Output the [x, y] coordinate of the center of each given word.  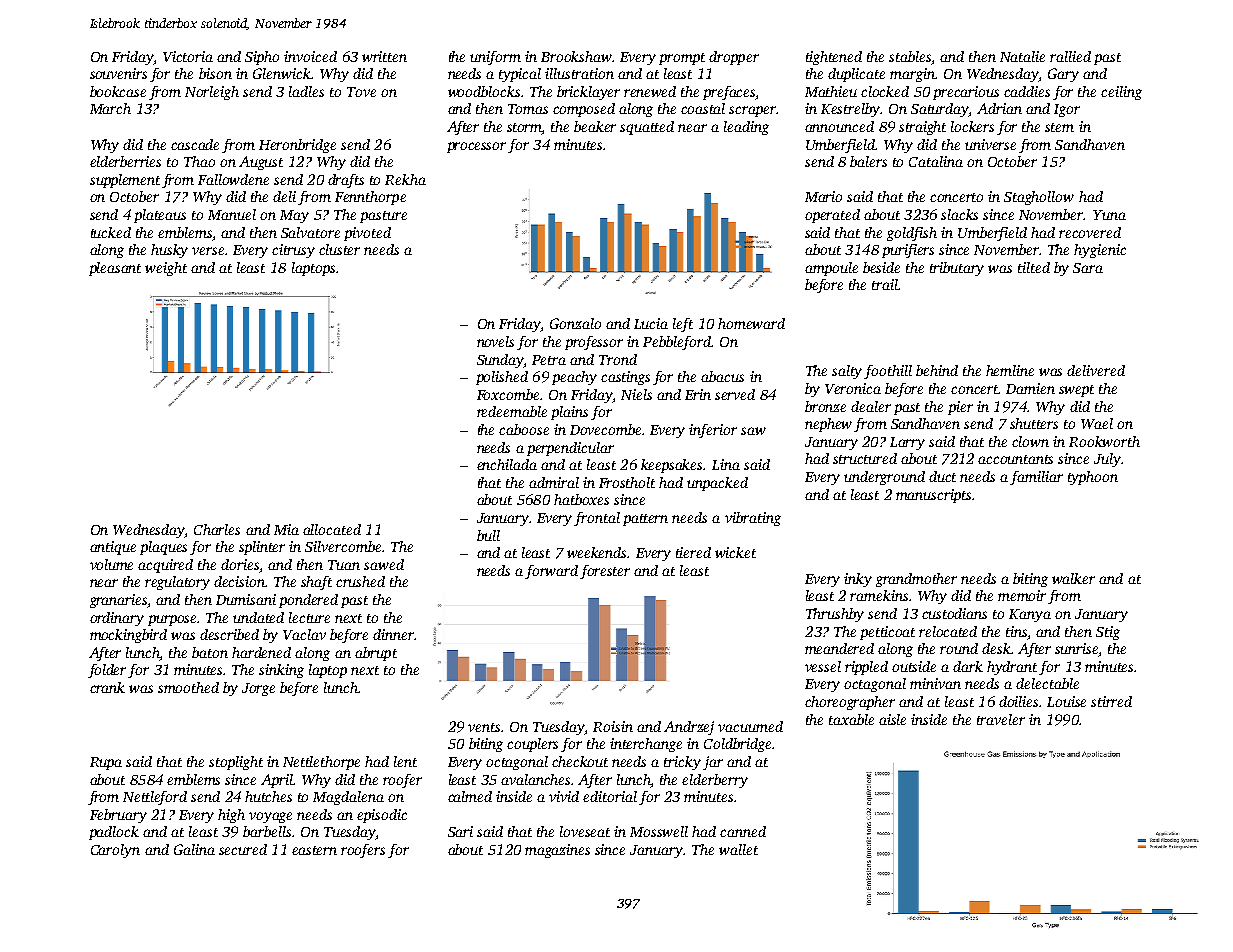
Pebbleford [677, 343]
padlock [114, 833]
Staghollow [1039, 198]
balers [868, 161]
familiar [1036, 478]
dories [240, 564]
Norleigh [212, 93]
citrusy [293, 251]
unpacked [717, 484]
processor [476, 147]
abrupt [376, 654]
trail [885, 284]
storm [524, 129]
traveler [1001, 719]
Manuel [232, 214]
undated [258, 617]
